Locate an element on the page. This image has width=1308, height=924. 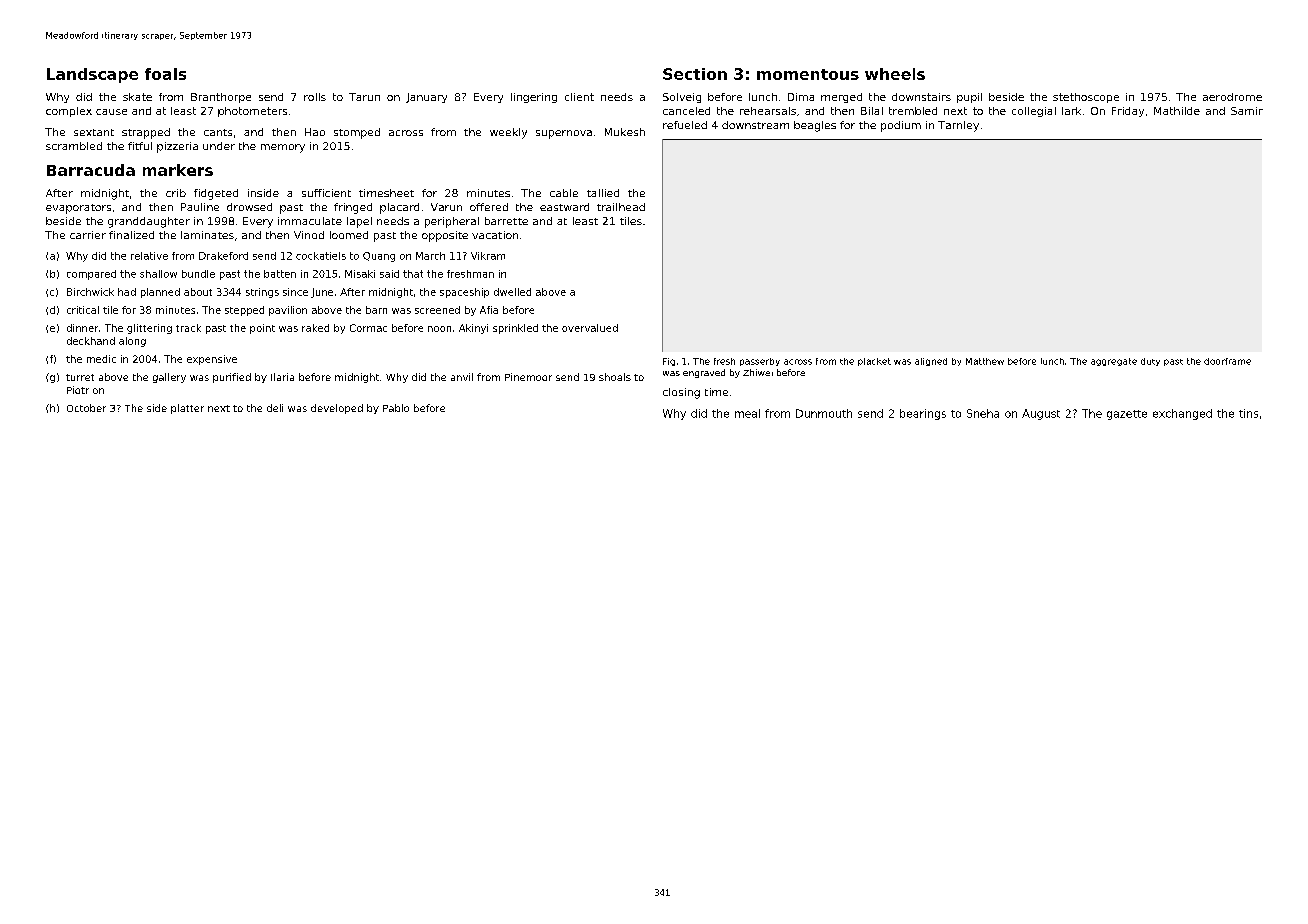
stethoscope is located at coordinates (1086, 98).
